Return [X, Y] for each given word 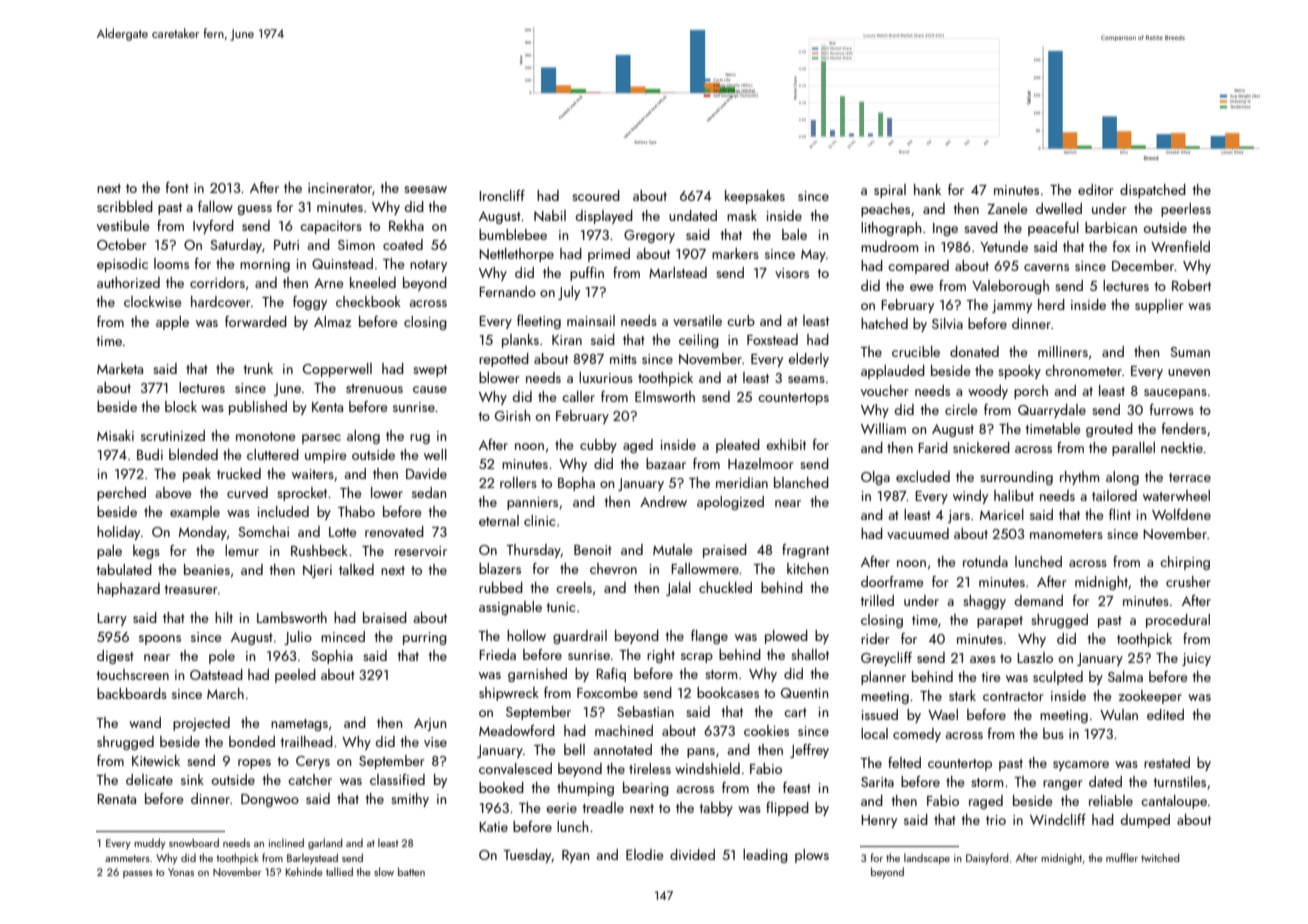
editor [1096, 189]
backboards [132, 693]
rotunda [985, 561]
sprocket [302, 494]
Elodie [645, 854]
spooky [1019, 372]
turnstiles [1179, 781]
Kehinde [304, 871]
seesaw [425, 189]
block [181, 406]
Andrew [663, 501]
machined [624, 730]
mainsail [591, 320]
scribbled [125, 206]
